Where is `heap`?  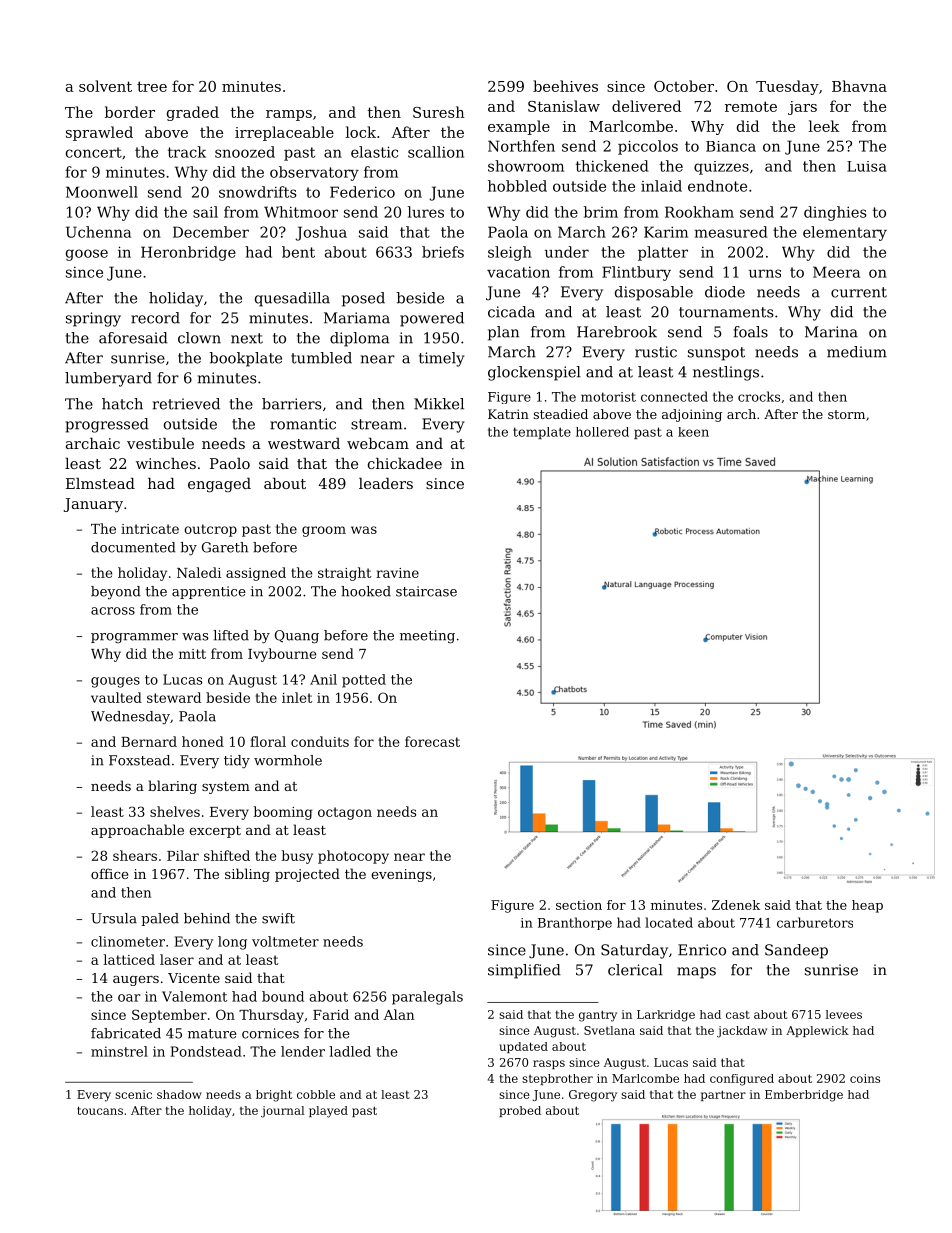 heap is located at coordinates (867, 906).
